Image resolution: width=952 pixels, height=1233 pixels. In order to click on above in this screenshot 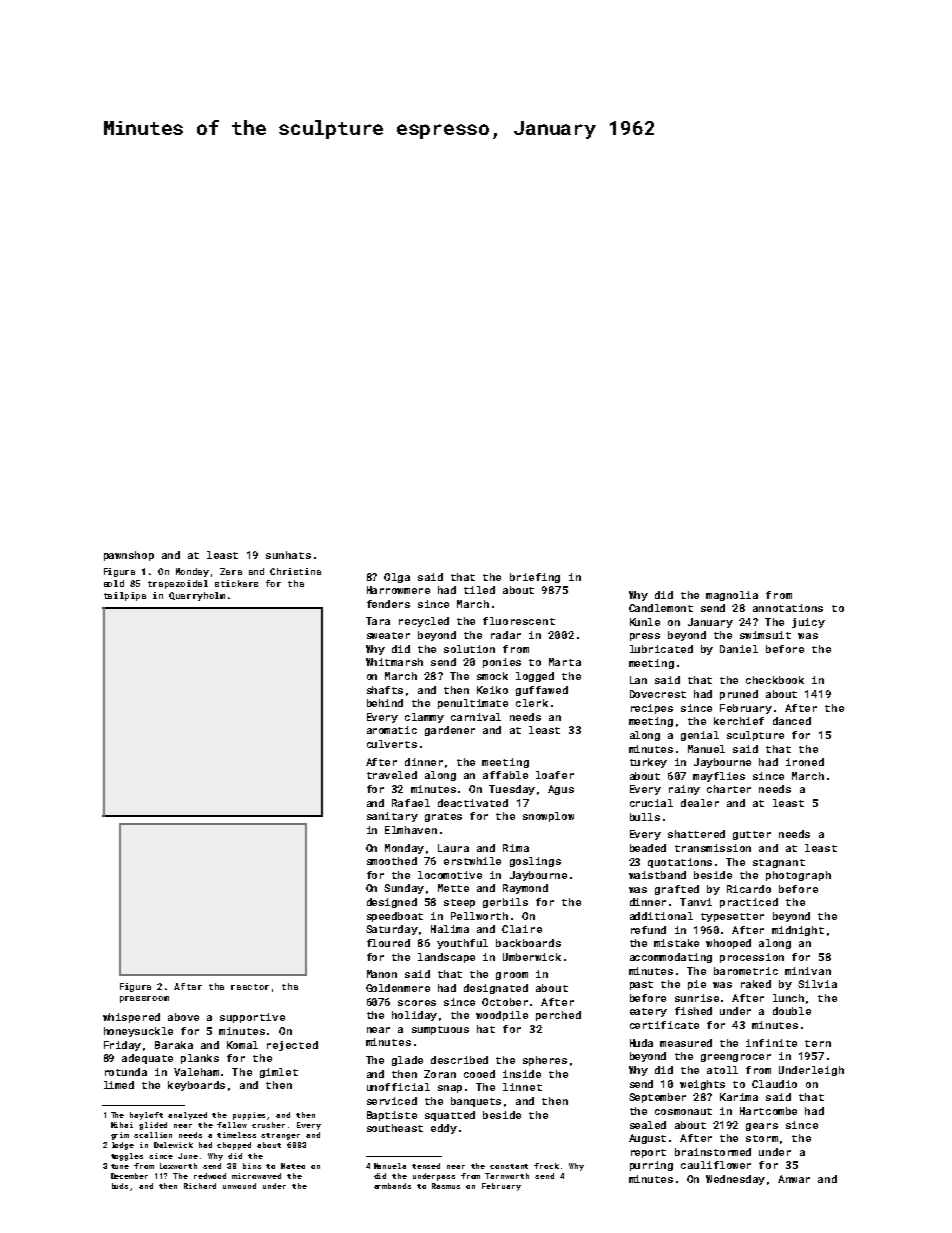, I will do `click(183, 1017)`.
